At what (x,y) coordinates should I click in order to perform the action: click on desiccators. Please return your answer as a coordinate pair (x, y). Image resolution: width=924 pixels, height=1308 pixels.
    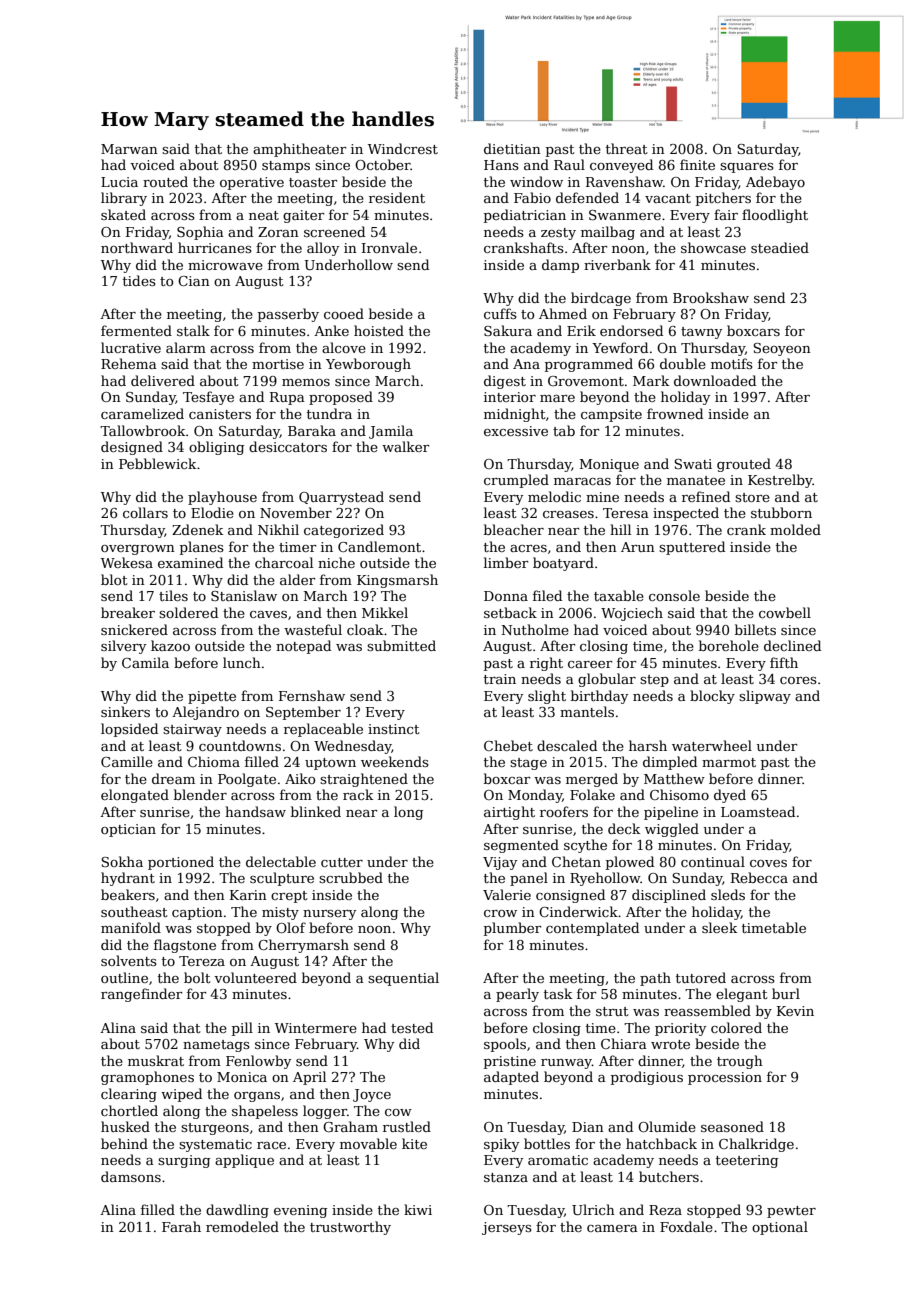
    Looking at the image, I should click on (288, 446).
